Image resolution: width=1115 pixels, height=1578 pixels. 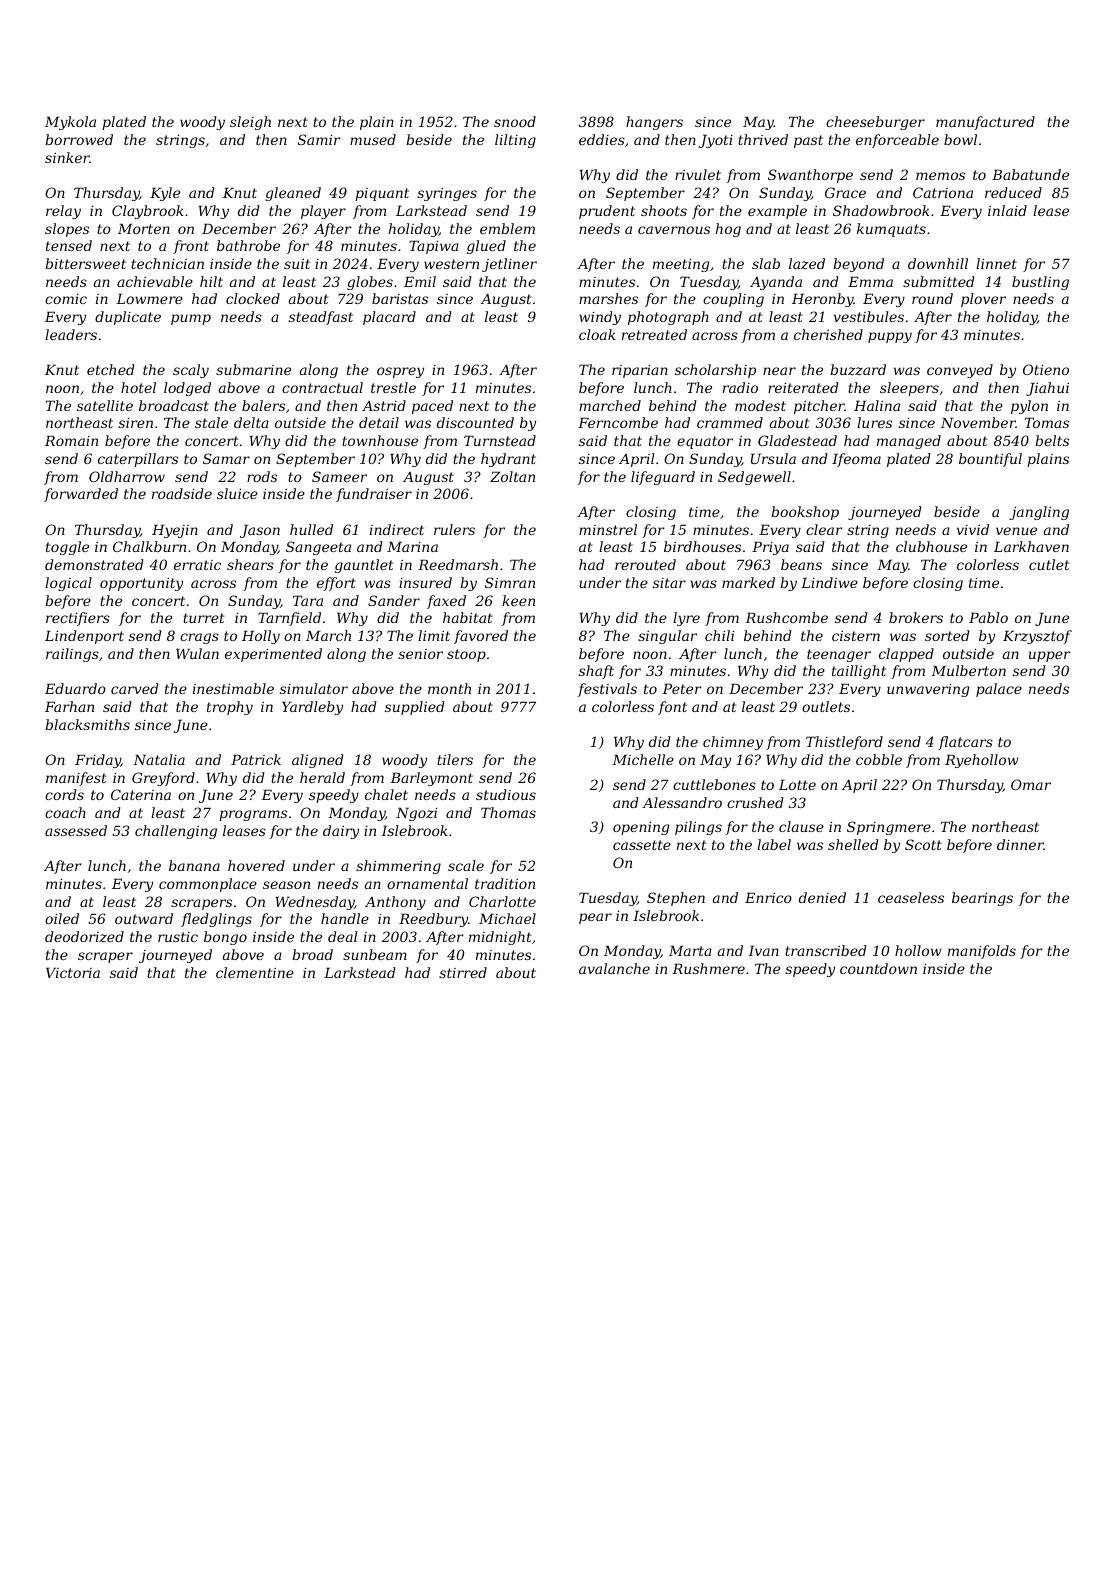 I want to click on flatcars, so click(x=965, y=743).
